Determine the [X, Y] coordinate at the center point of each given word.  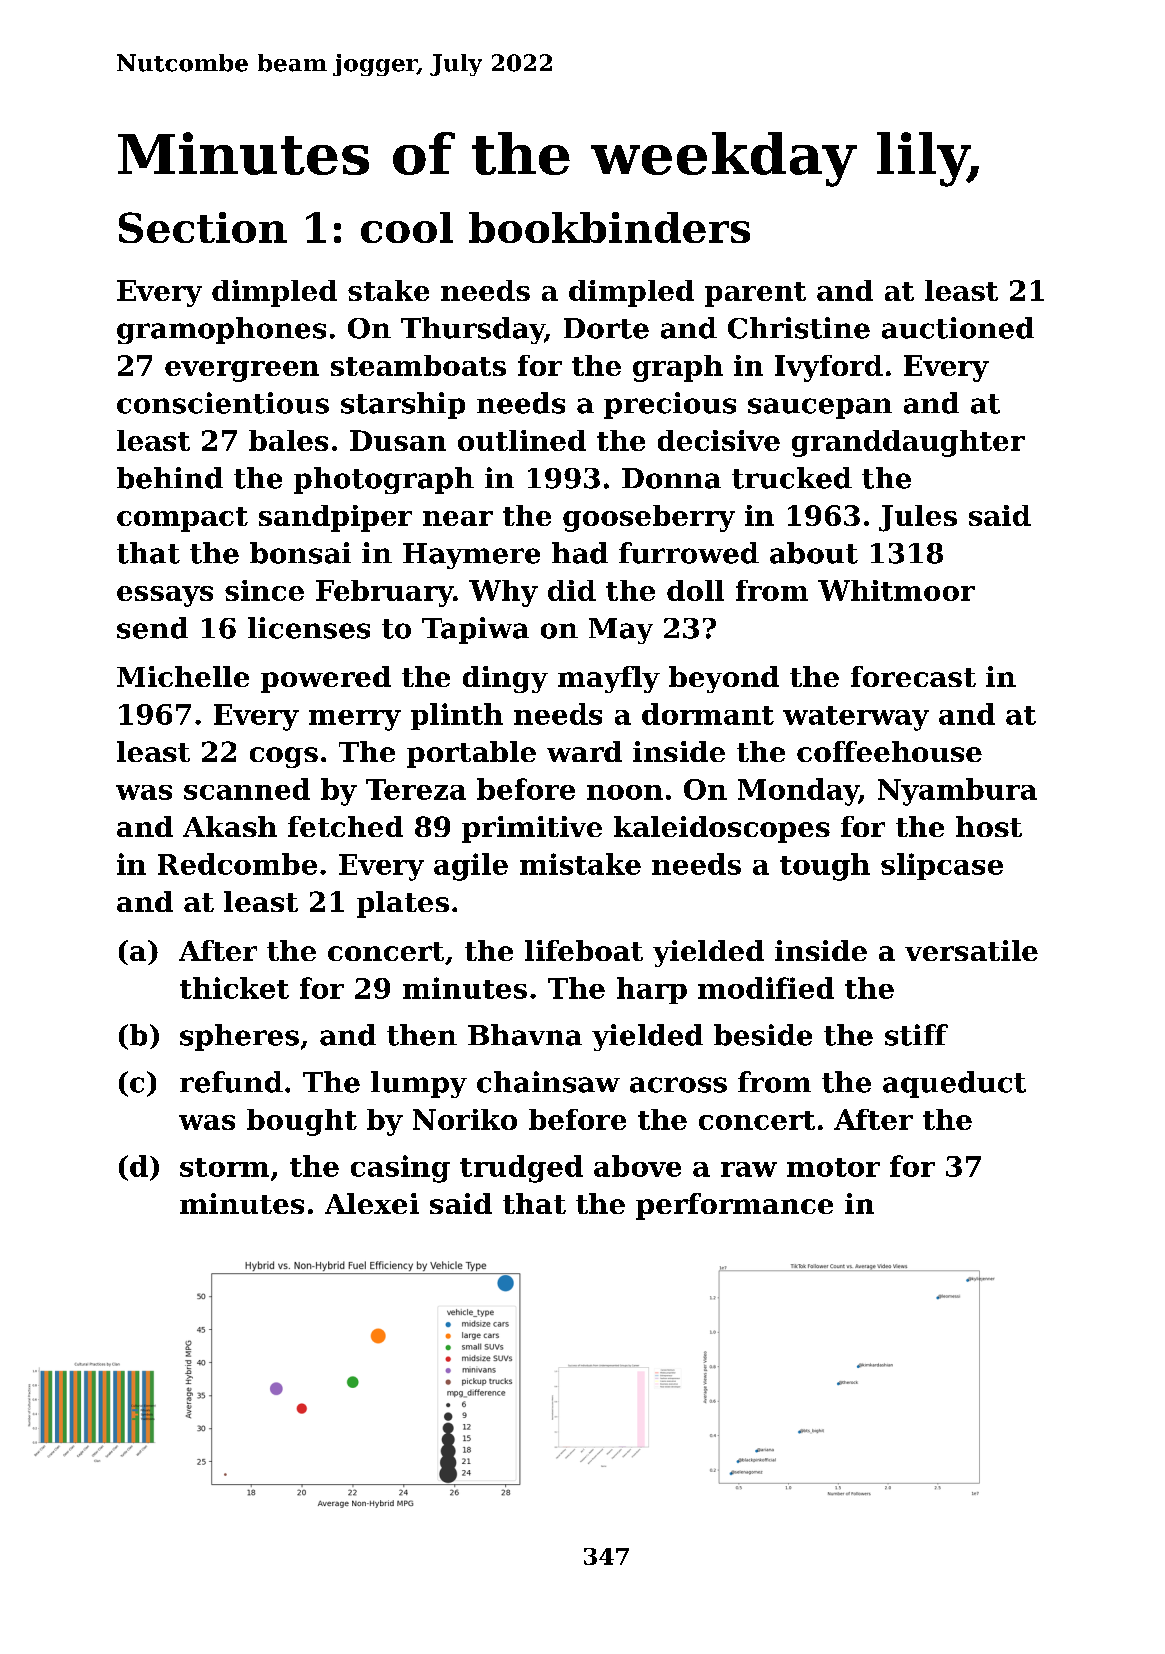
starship [403, 405]
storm [224, 1167]
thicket [234, 988]
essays [165, 596]
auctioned [958, 328]
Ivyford [829, 368]
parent [755, 294]
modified [766, 988]
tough [825, 867]
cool [407, 227]
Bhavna [525, 1035]
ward [584, 751]
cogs [284, 757]
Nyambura [957, 792]
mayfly [609, 679]
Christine [799, 328]
